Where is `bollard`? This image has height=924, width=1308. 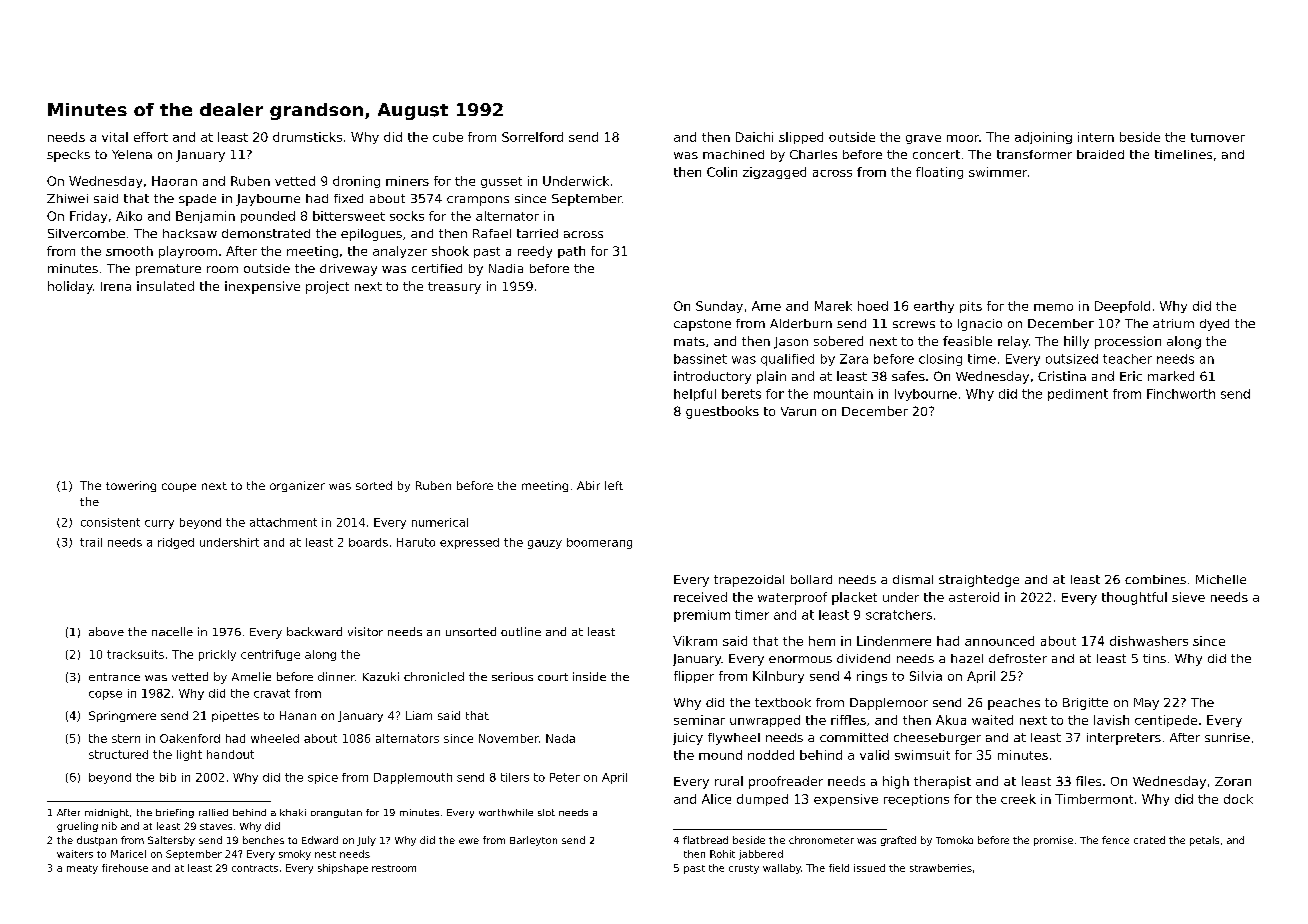
bollard is located at coordinates (811, 579).
